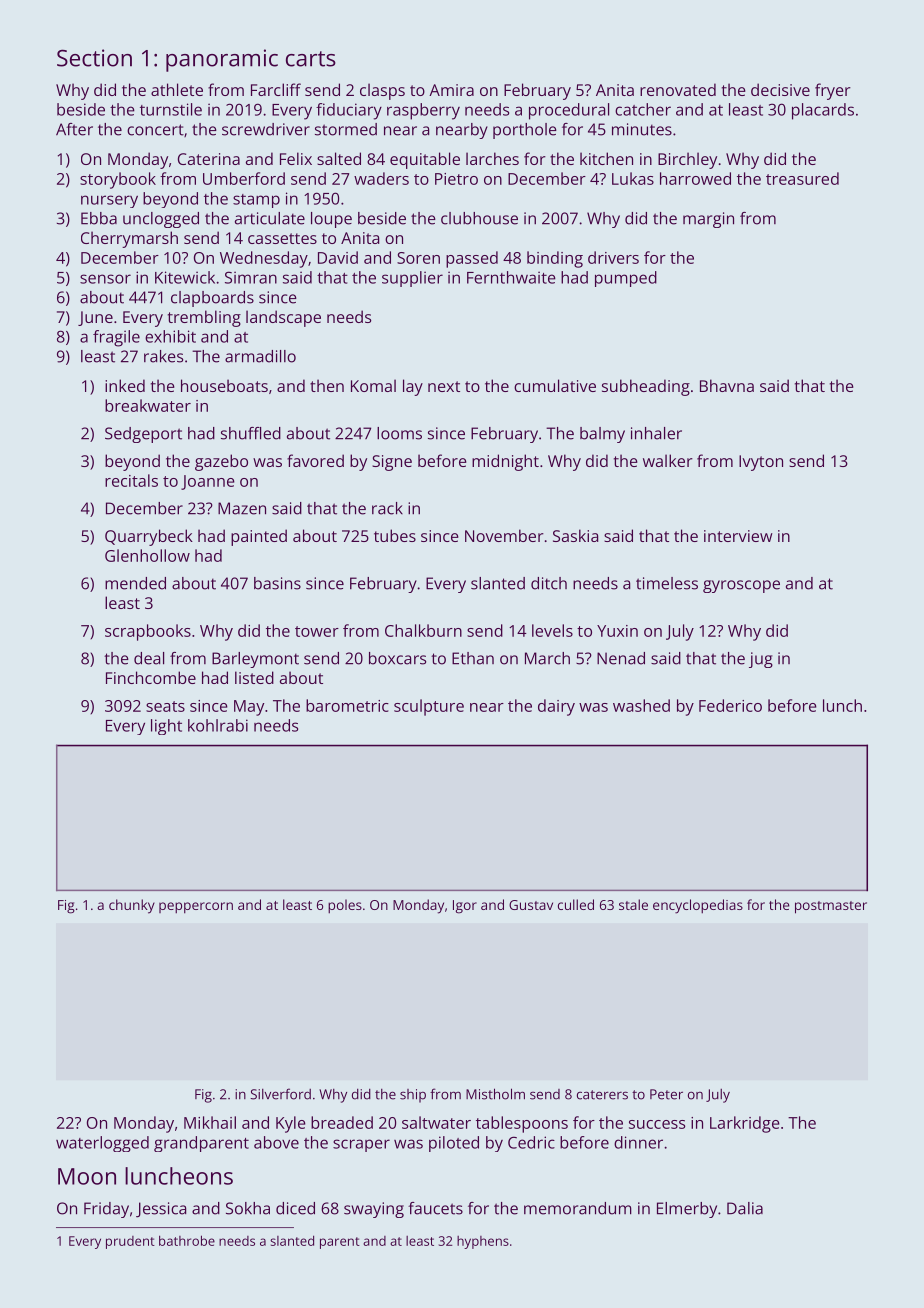 This screenshot has height=1308, width=924. Describe the element at coordinates (94, 58) in the screenshot. I see `Section` at that location.
